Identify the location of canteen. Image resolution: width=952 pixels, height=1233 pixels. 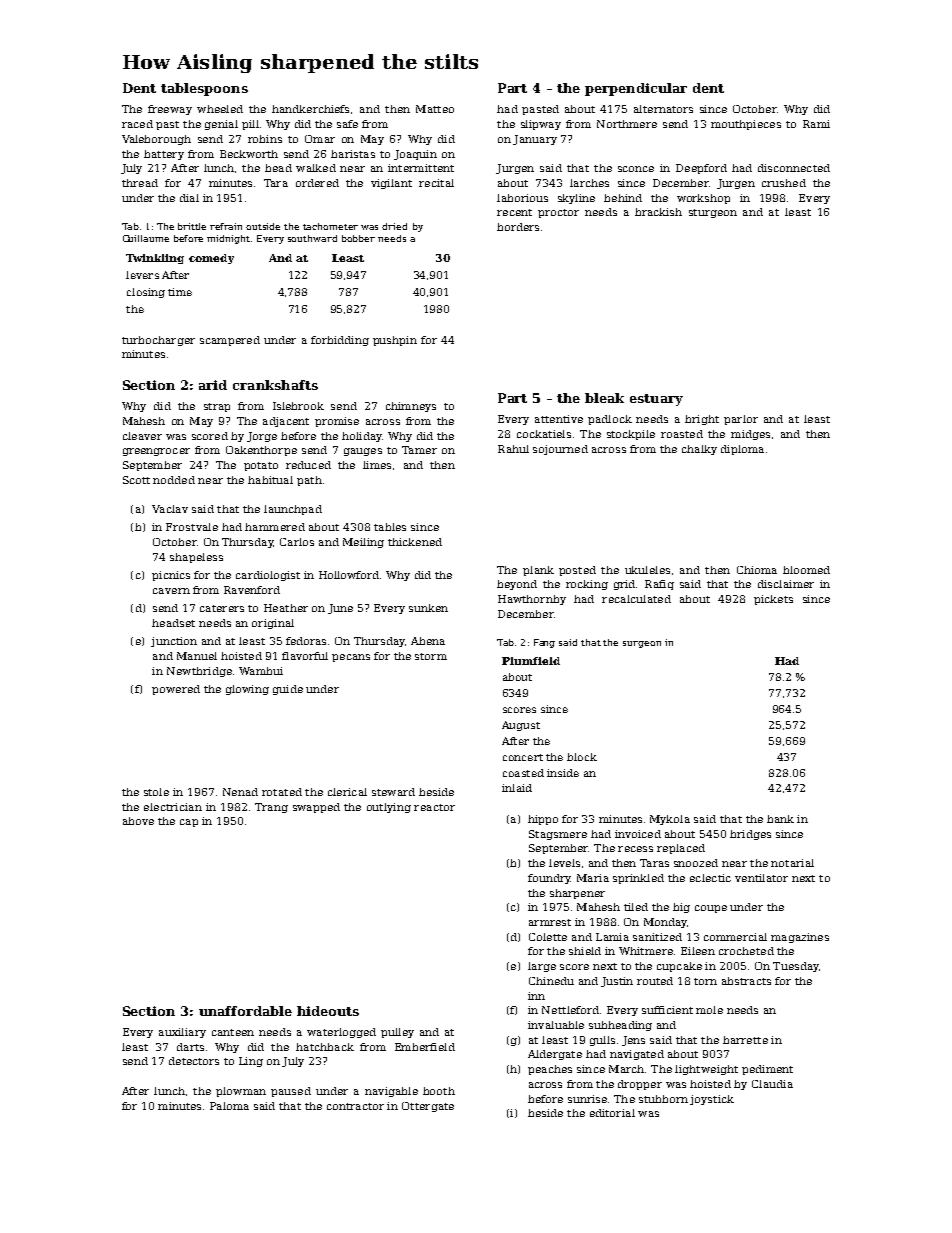
(233, 1032).
